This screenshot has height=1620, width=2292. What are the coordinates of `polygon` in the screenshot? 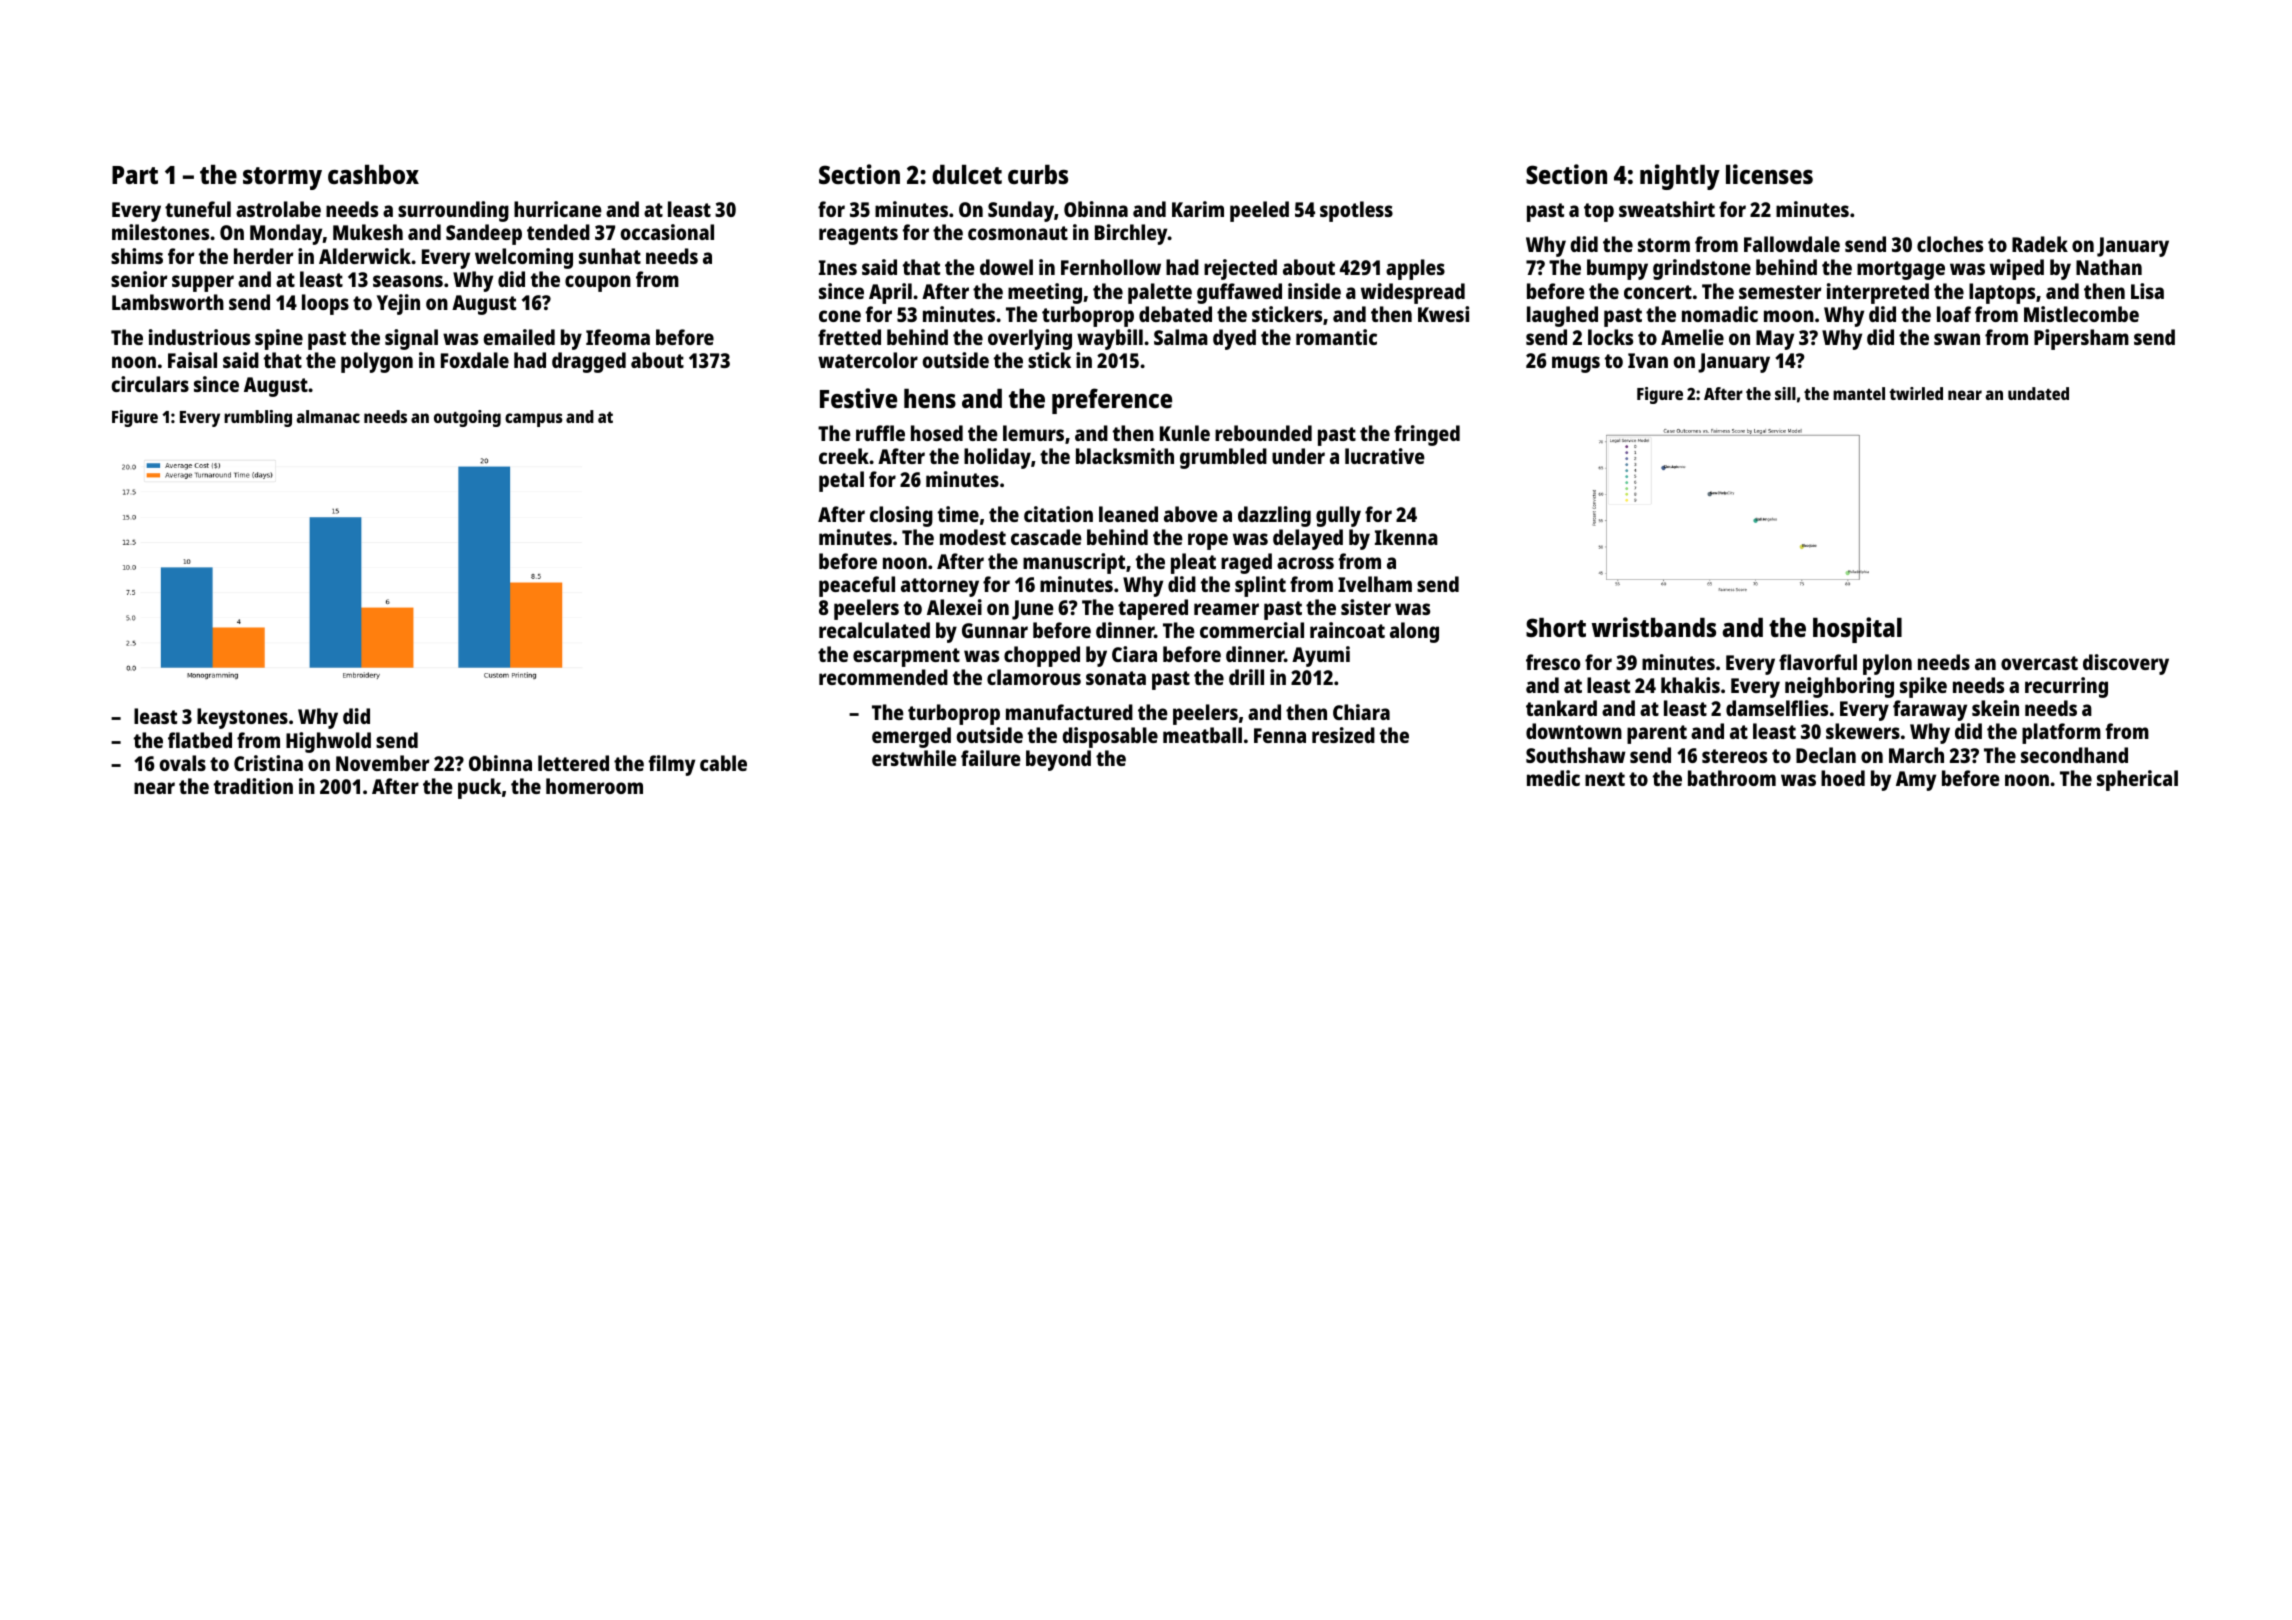 It's located at (377, 362).
